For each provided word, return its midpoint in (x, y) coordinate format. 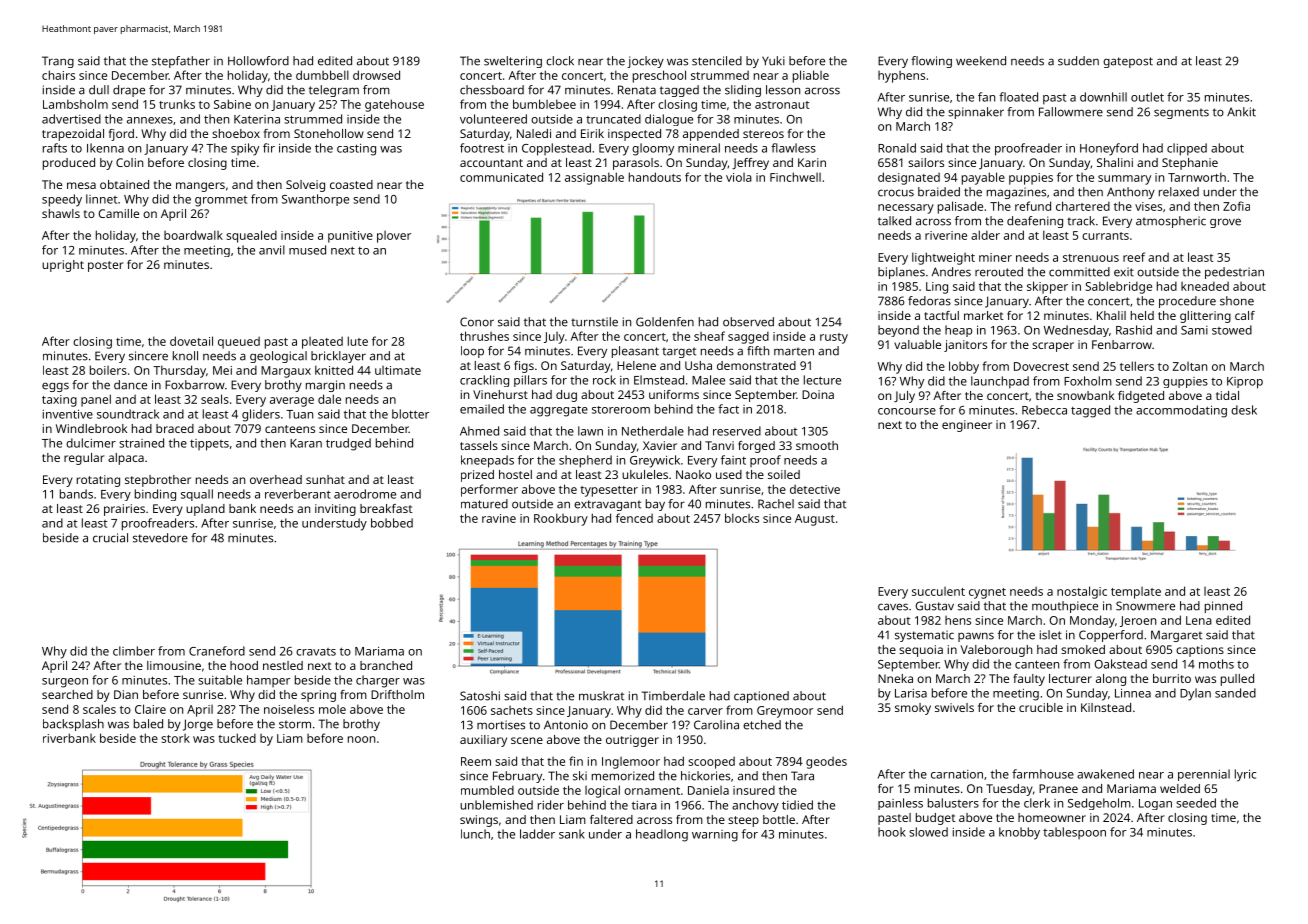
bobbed (392, 523)
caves (893, 607)
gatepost (1128, 62)
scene (527, 740)
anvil (272, 250)
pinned (1223, 607)
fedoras (929, 301)
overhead (276, 479)
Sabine (232, 104)
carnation (957, 774)
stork (175, 738)
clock (560, 61)
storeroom (621, 410)
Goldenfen (665, 322)
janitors (965, 346)
